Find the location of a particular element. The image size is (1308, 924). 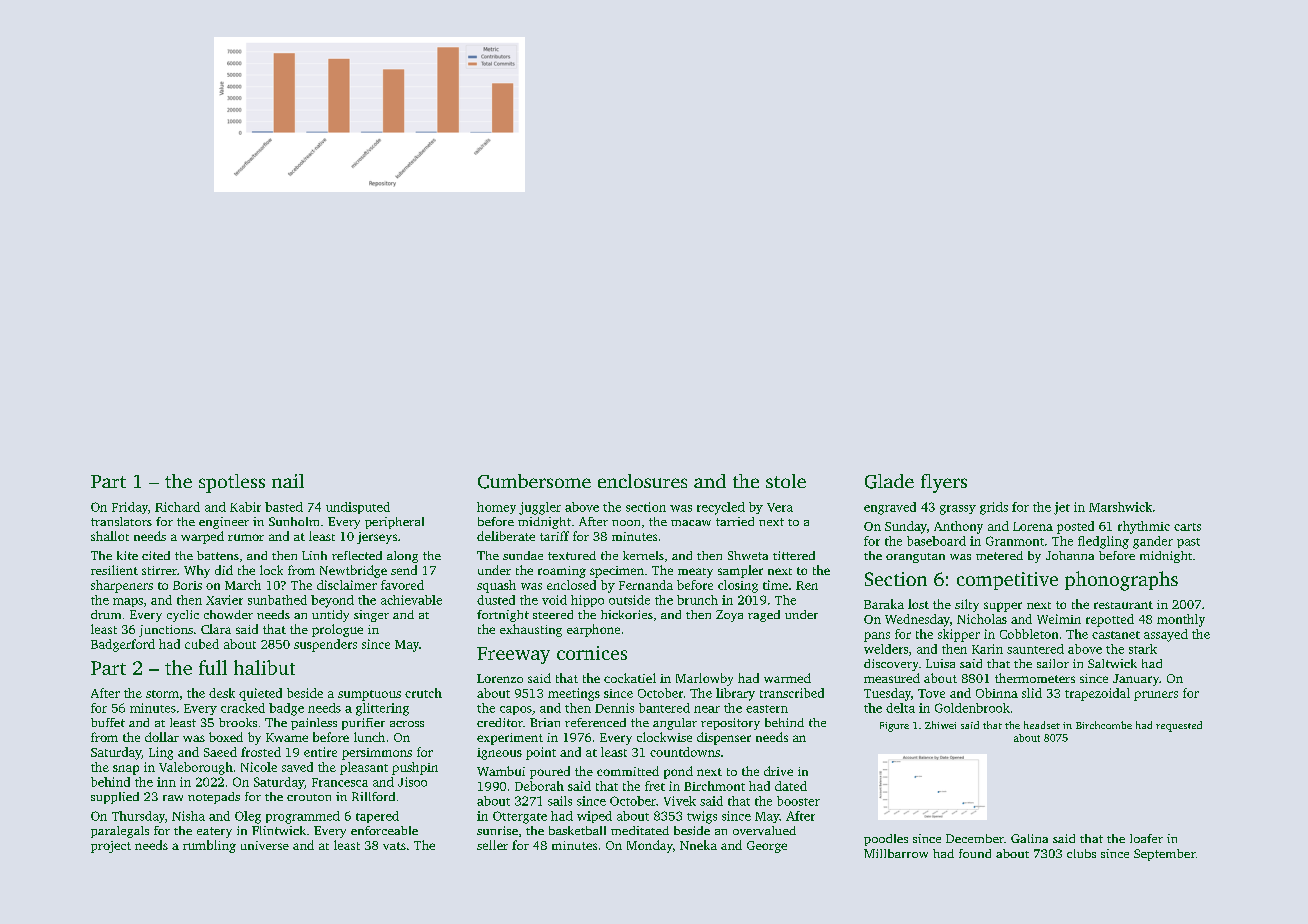

eatery is located at coordinates (214, 832).
